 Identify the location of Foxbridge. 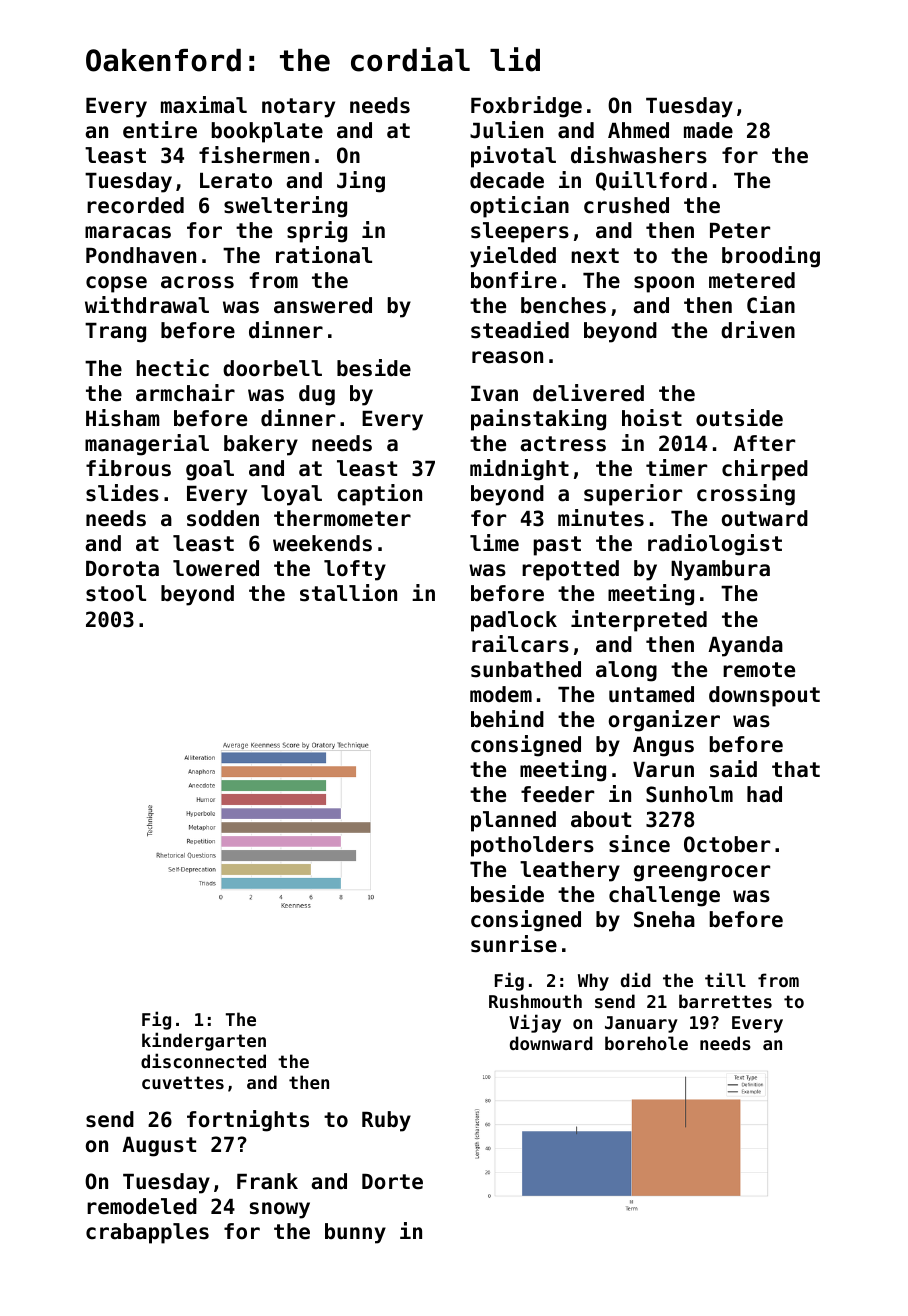
(526, 107).
